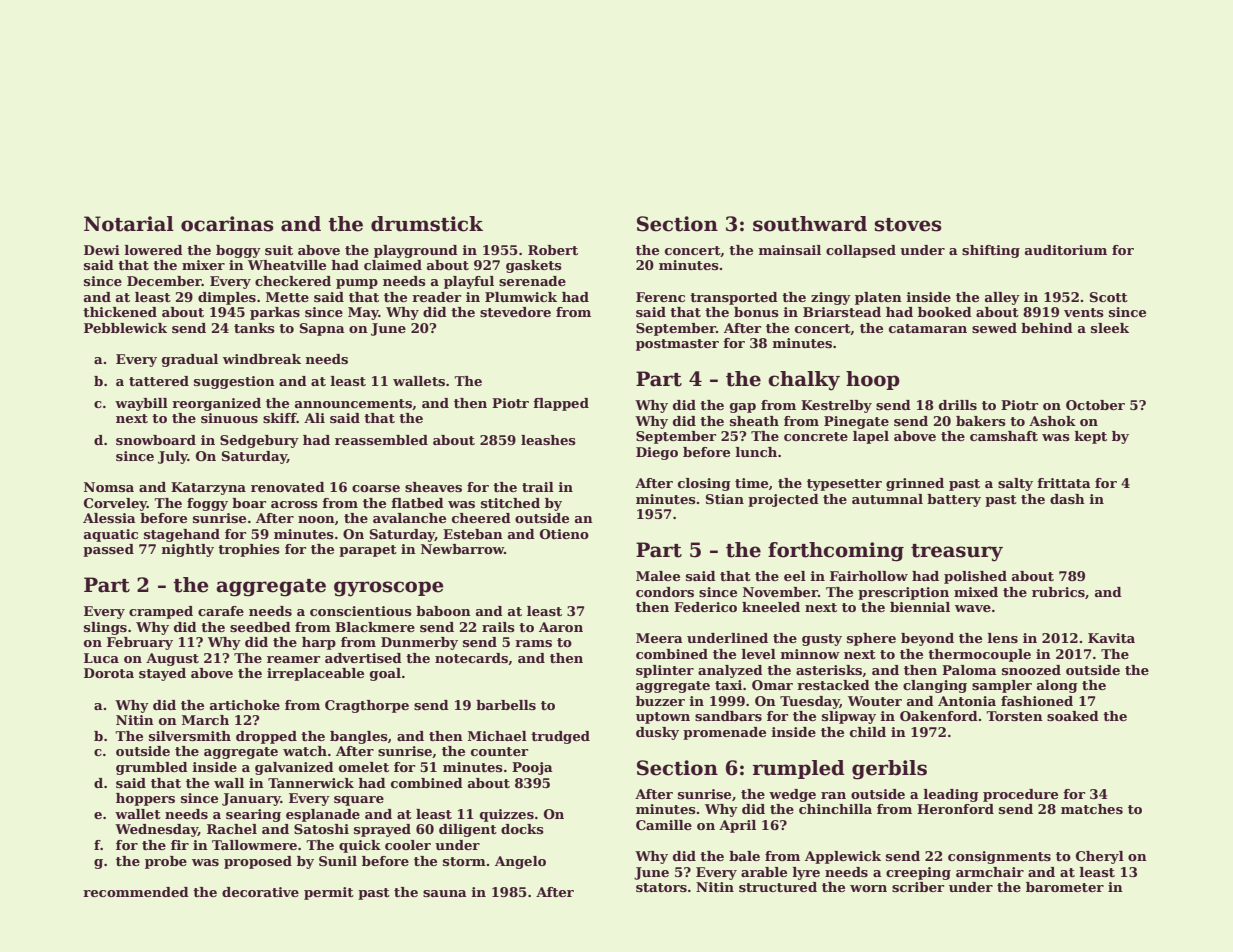 This page has width=1233, height=952. What do you see at coordinates (329, 893) in the page?
I see `permit` at bounding box center [329, 893].
